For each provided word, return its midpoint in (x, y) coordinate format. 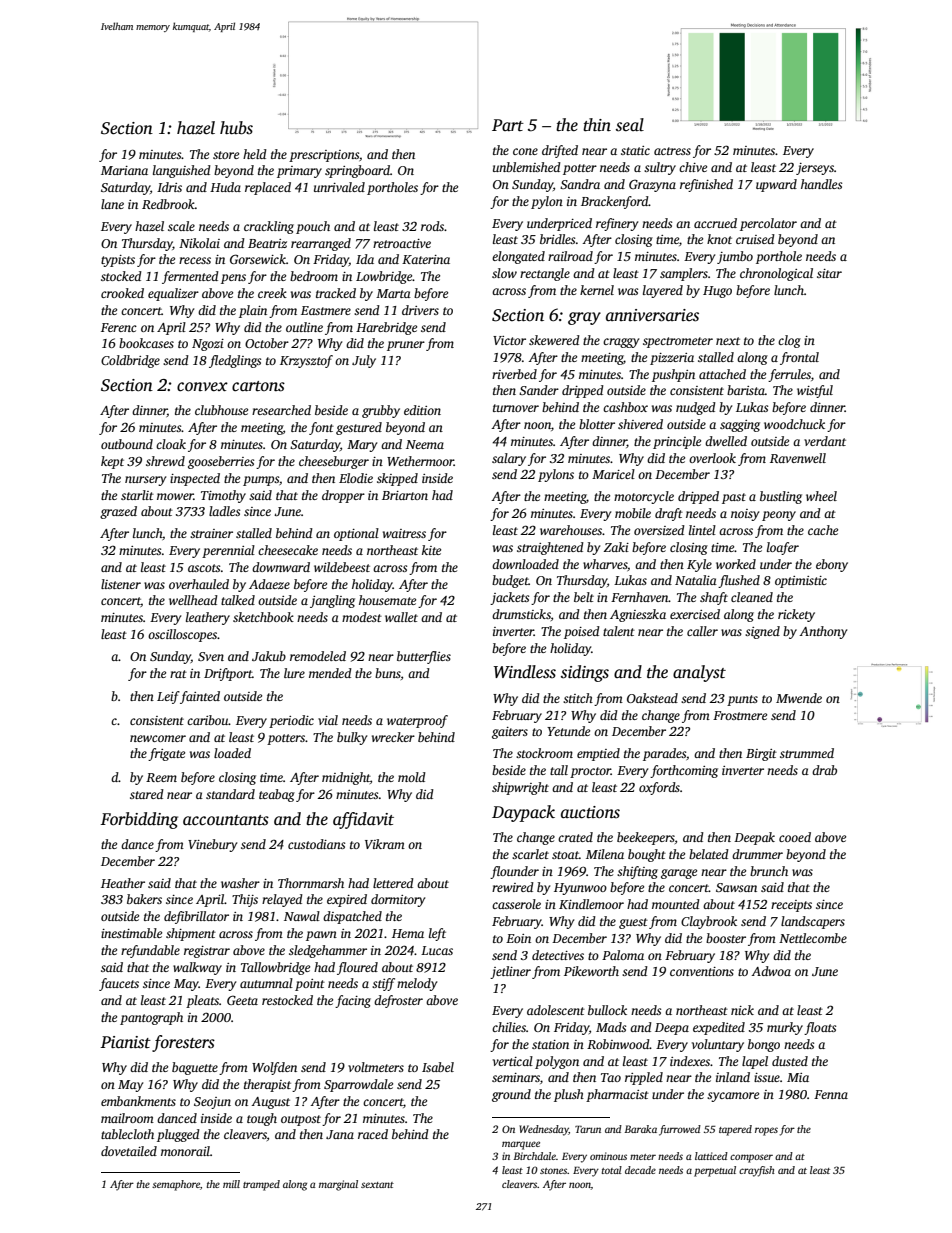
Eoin (518, 938)
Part (508, 125)
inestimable (131, 933)
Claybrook (709, 922)
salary (509, 459)
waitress (404, 533)
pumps (261, 481)
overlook (712, 458)
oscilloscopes (182, 635)
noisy (745, 515)
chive (693, 167)
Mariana (124, 170)
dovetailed (129, 1151)
